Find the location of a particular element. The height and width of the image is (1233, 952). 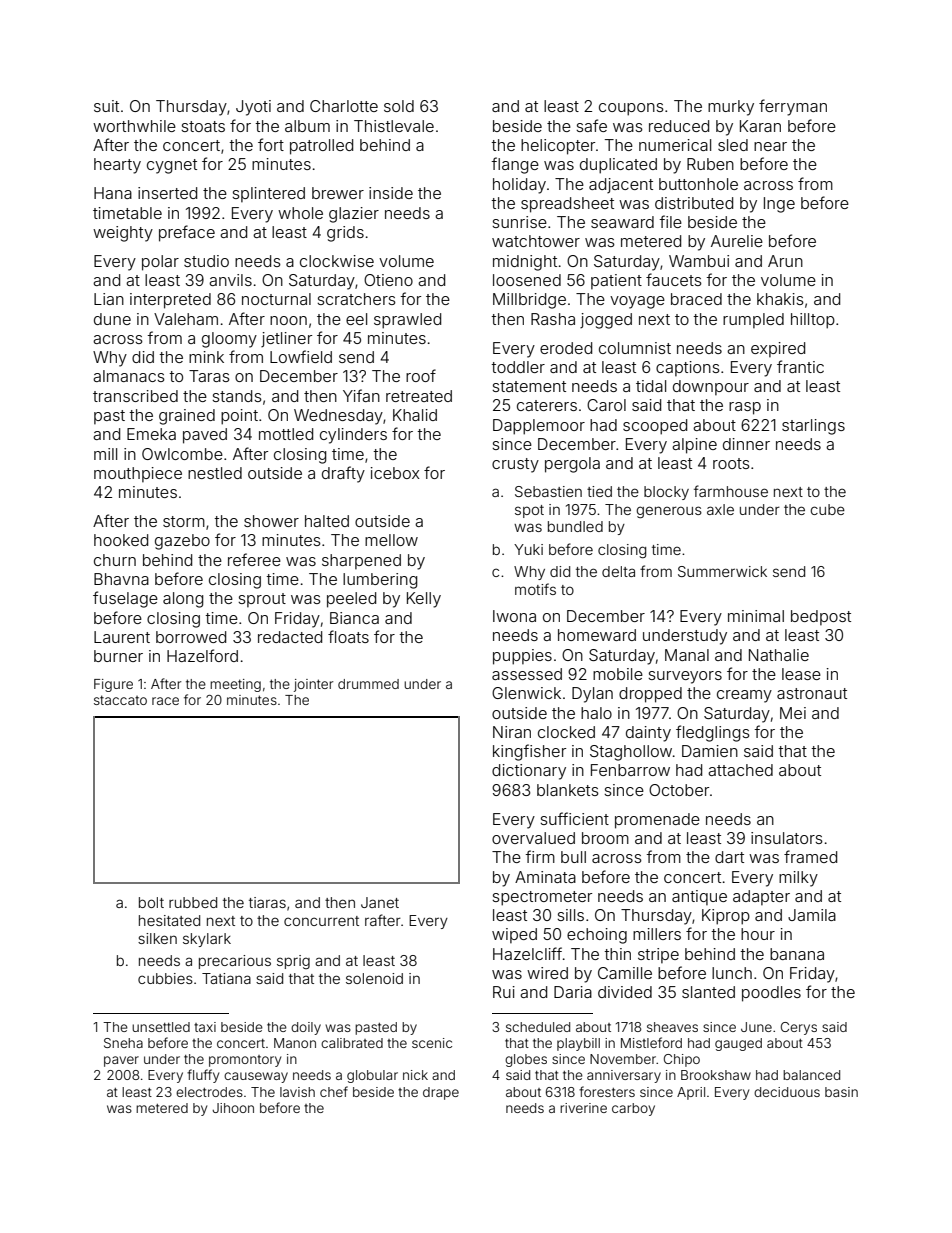

Kelly is located at coordinates (424, 600).
